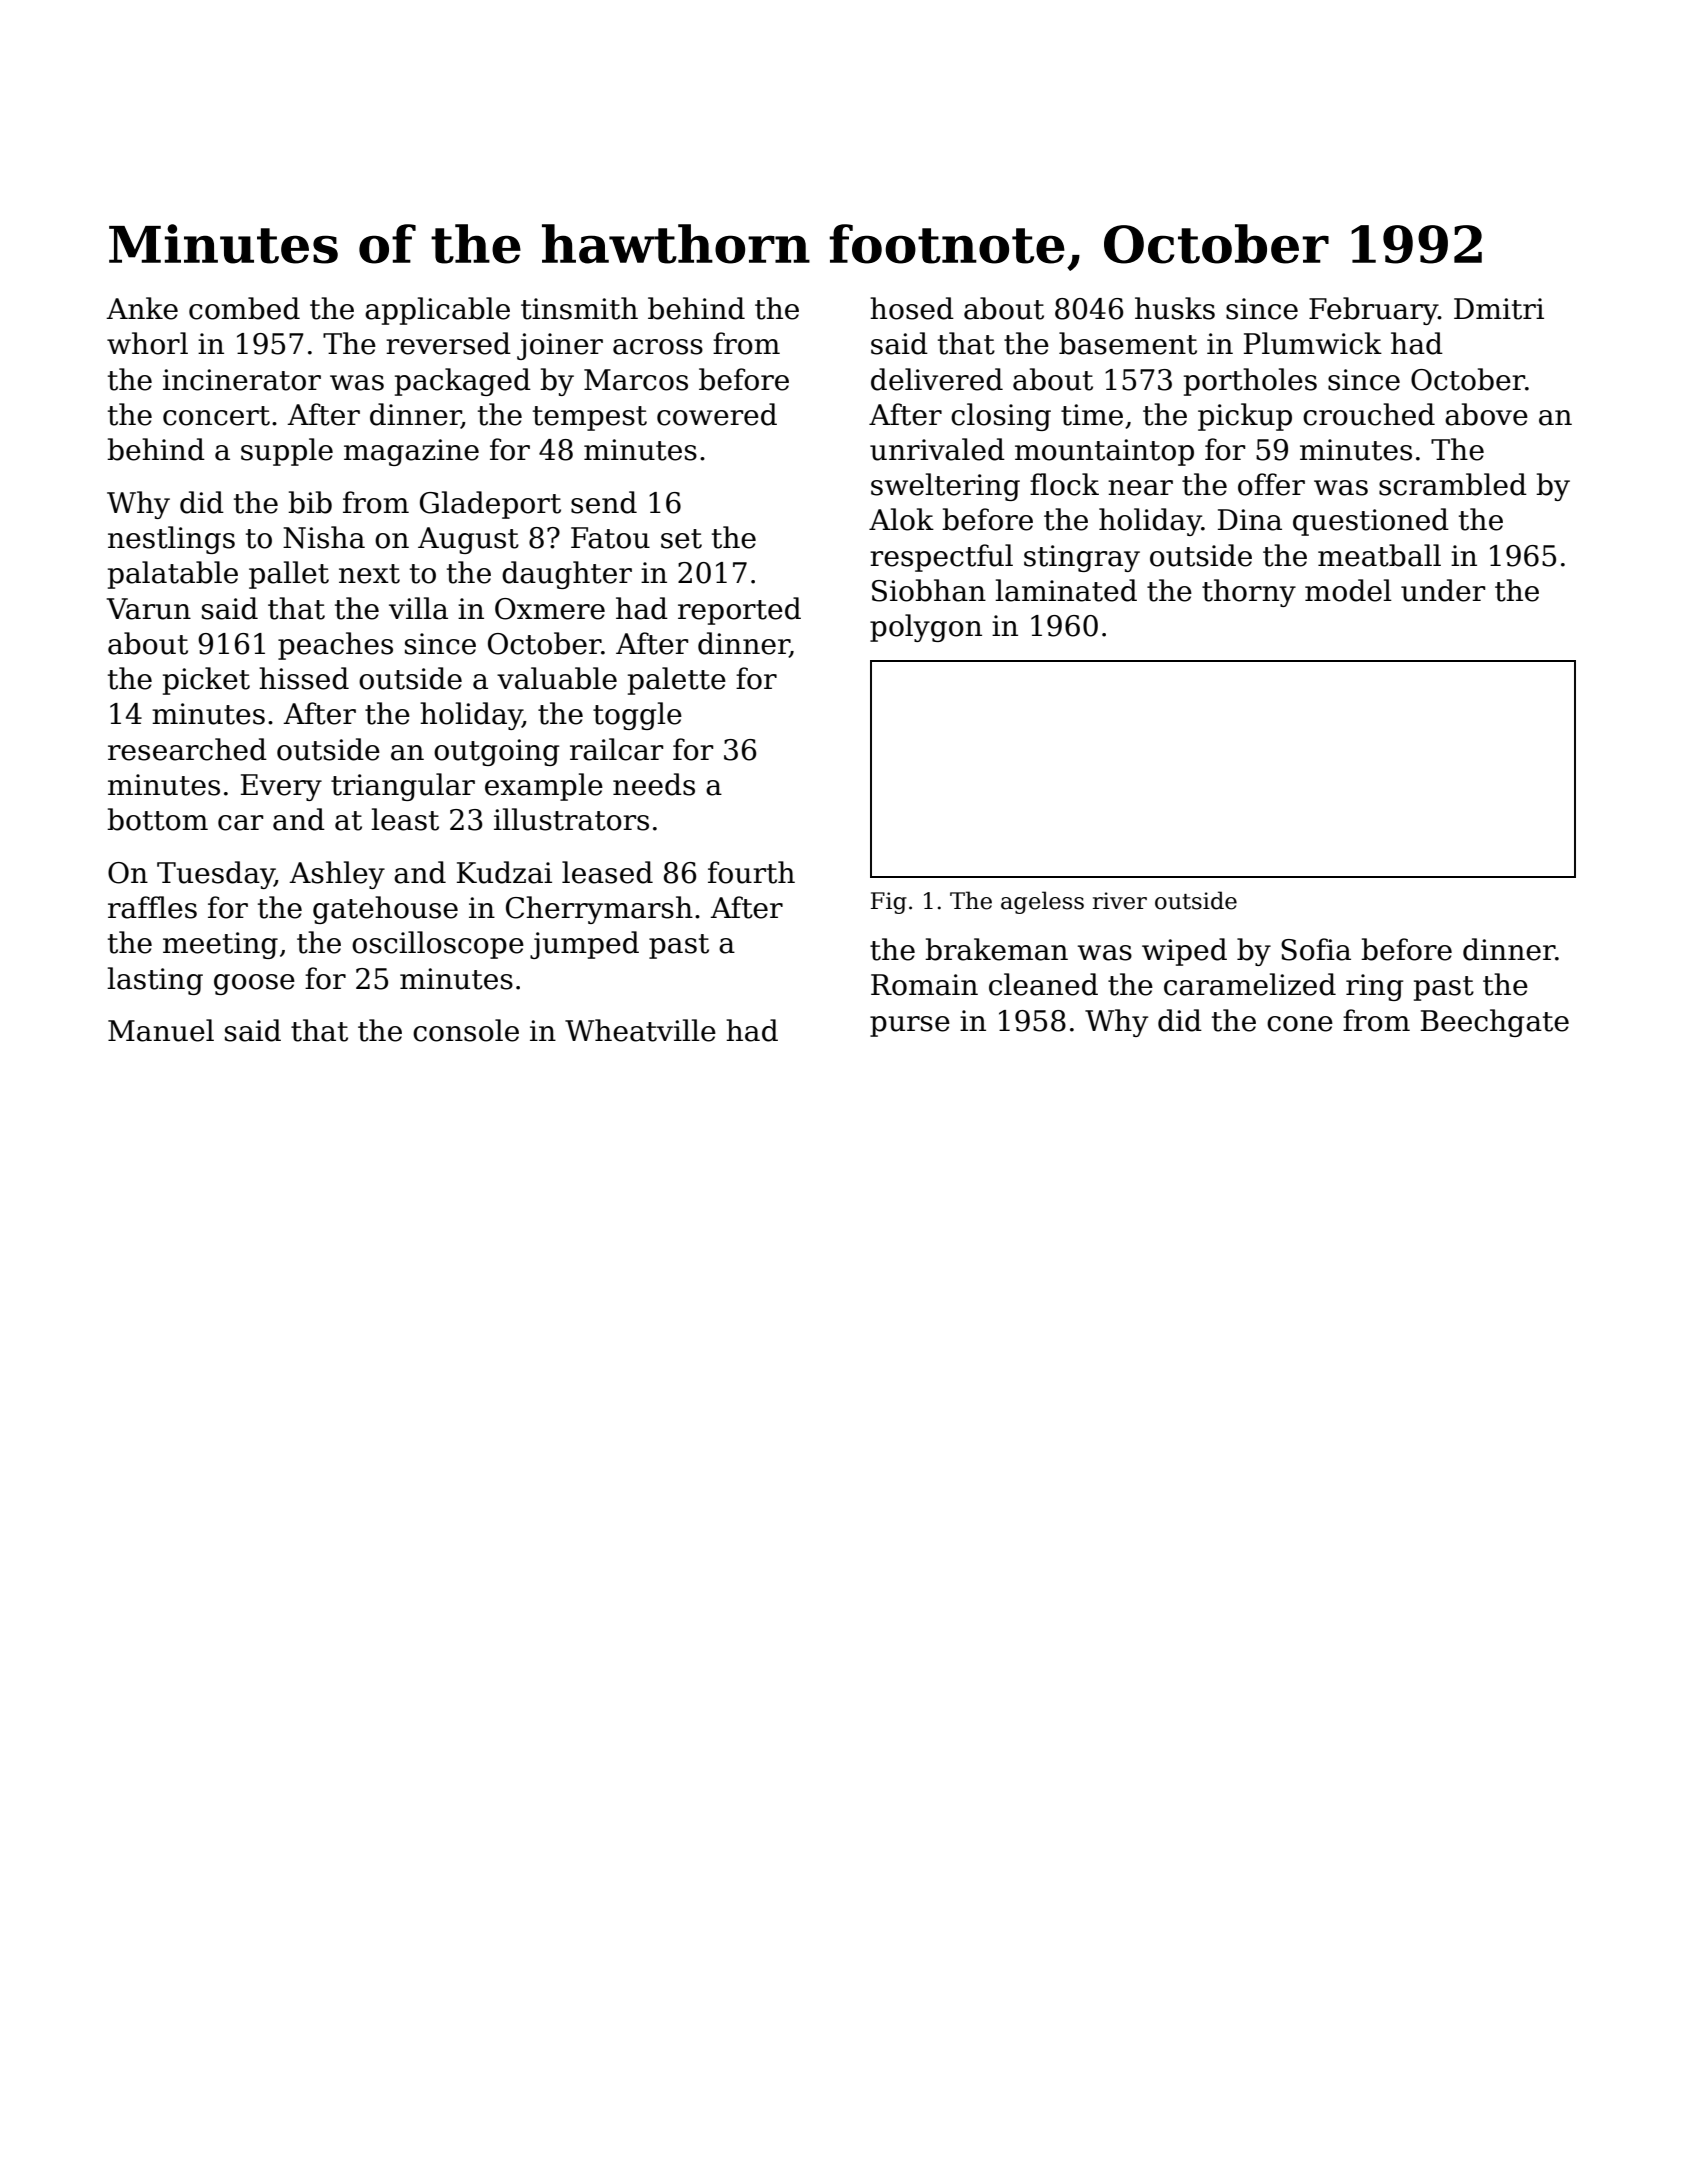 The width and height of the screenshot is (1683, 2178). I want to click on gatehouse, so click(385, 910).
